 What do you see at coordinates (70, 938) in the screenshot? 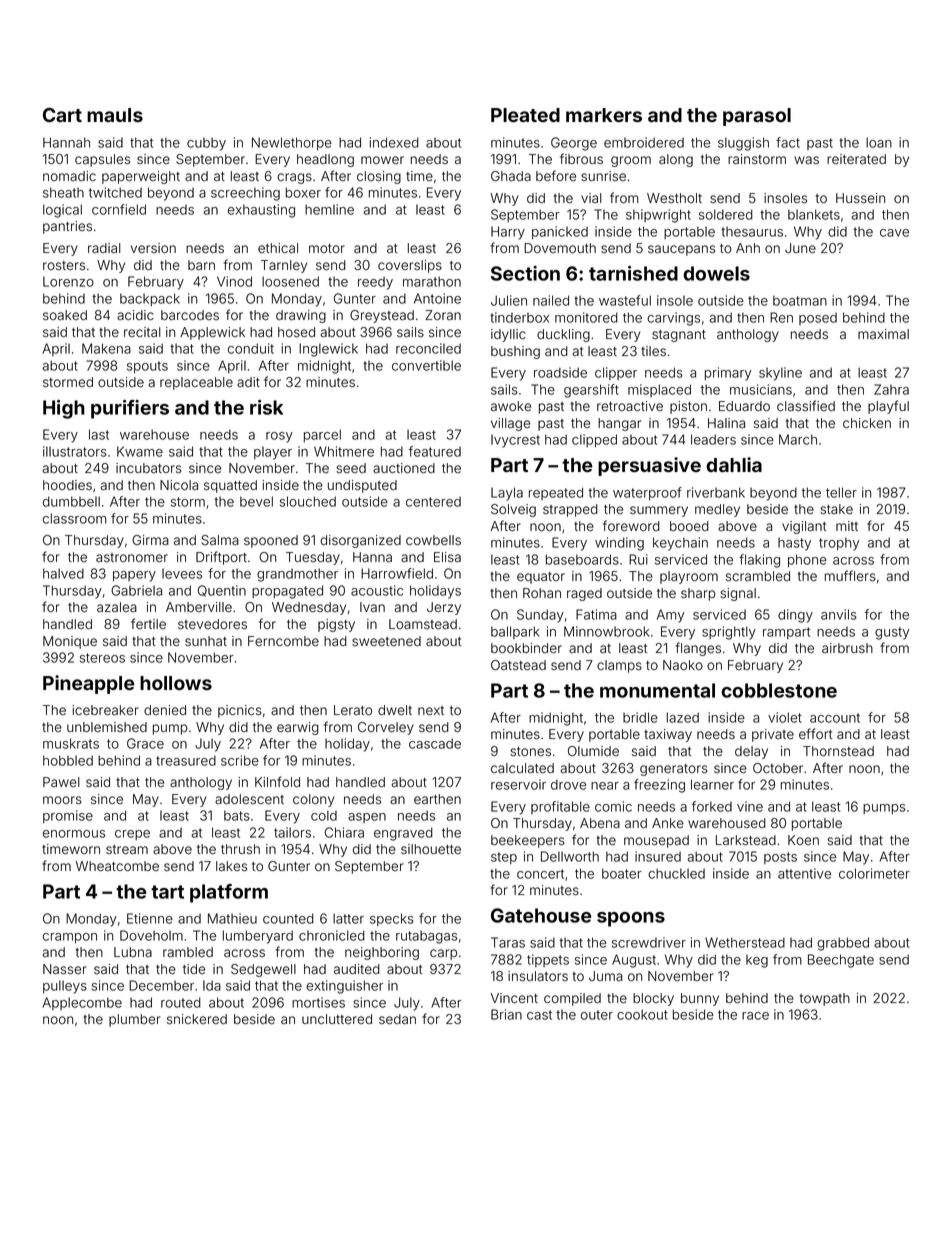
I see `crampon` at bounding box center [70, 938].
